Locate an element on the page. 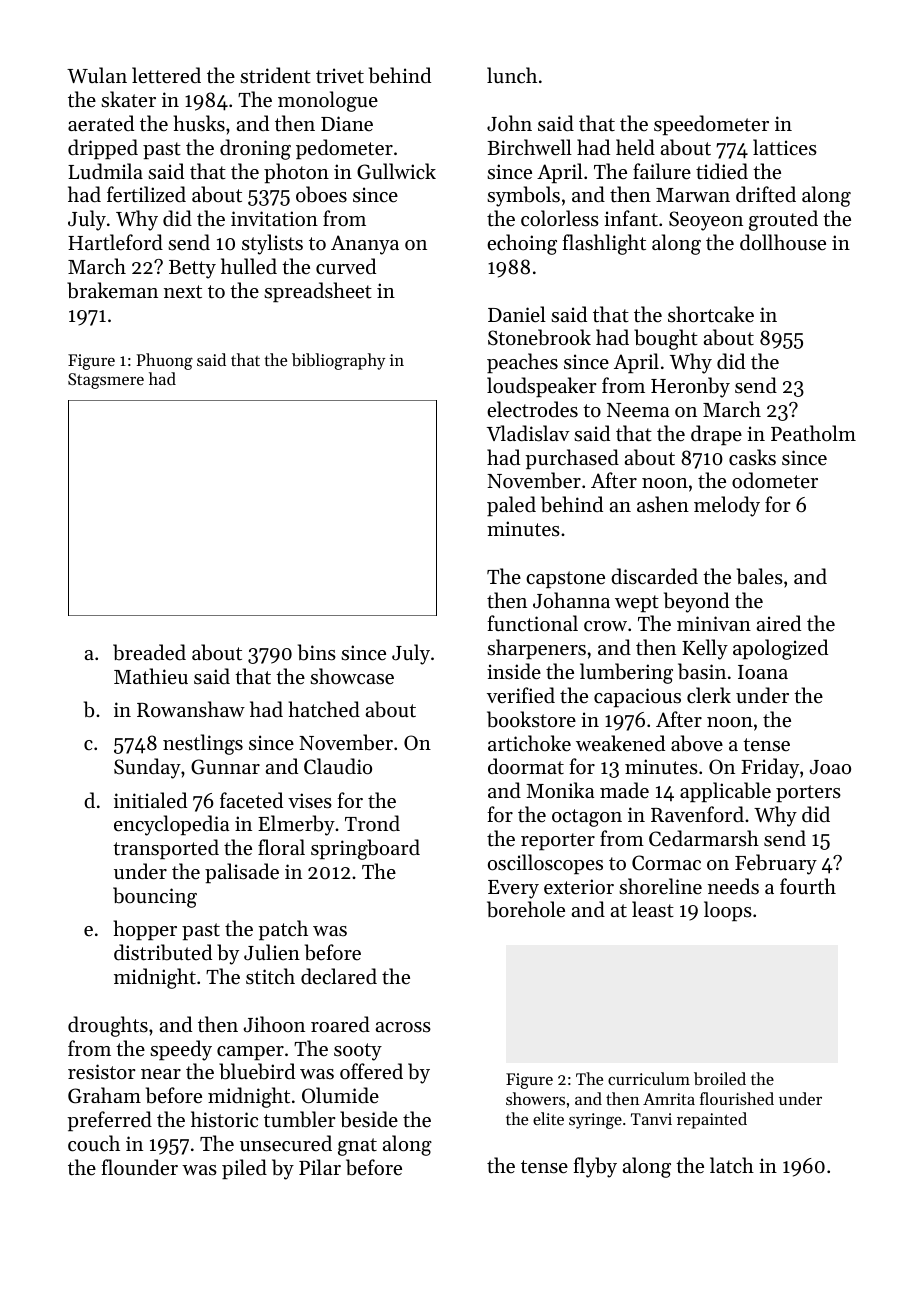 This page has height=1311, width=924. latch is located at coordinates (732, 1165).
